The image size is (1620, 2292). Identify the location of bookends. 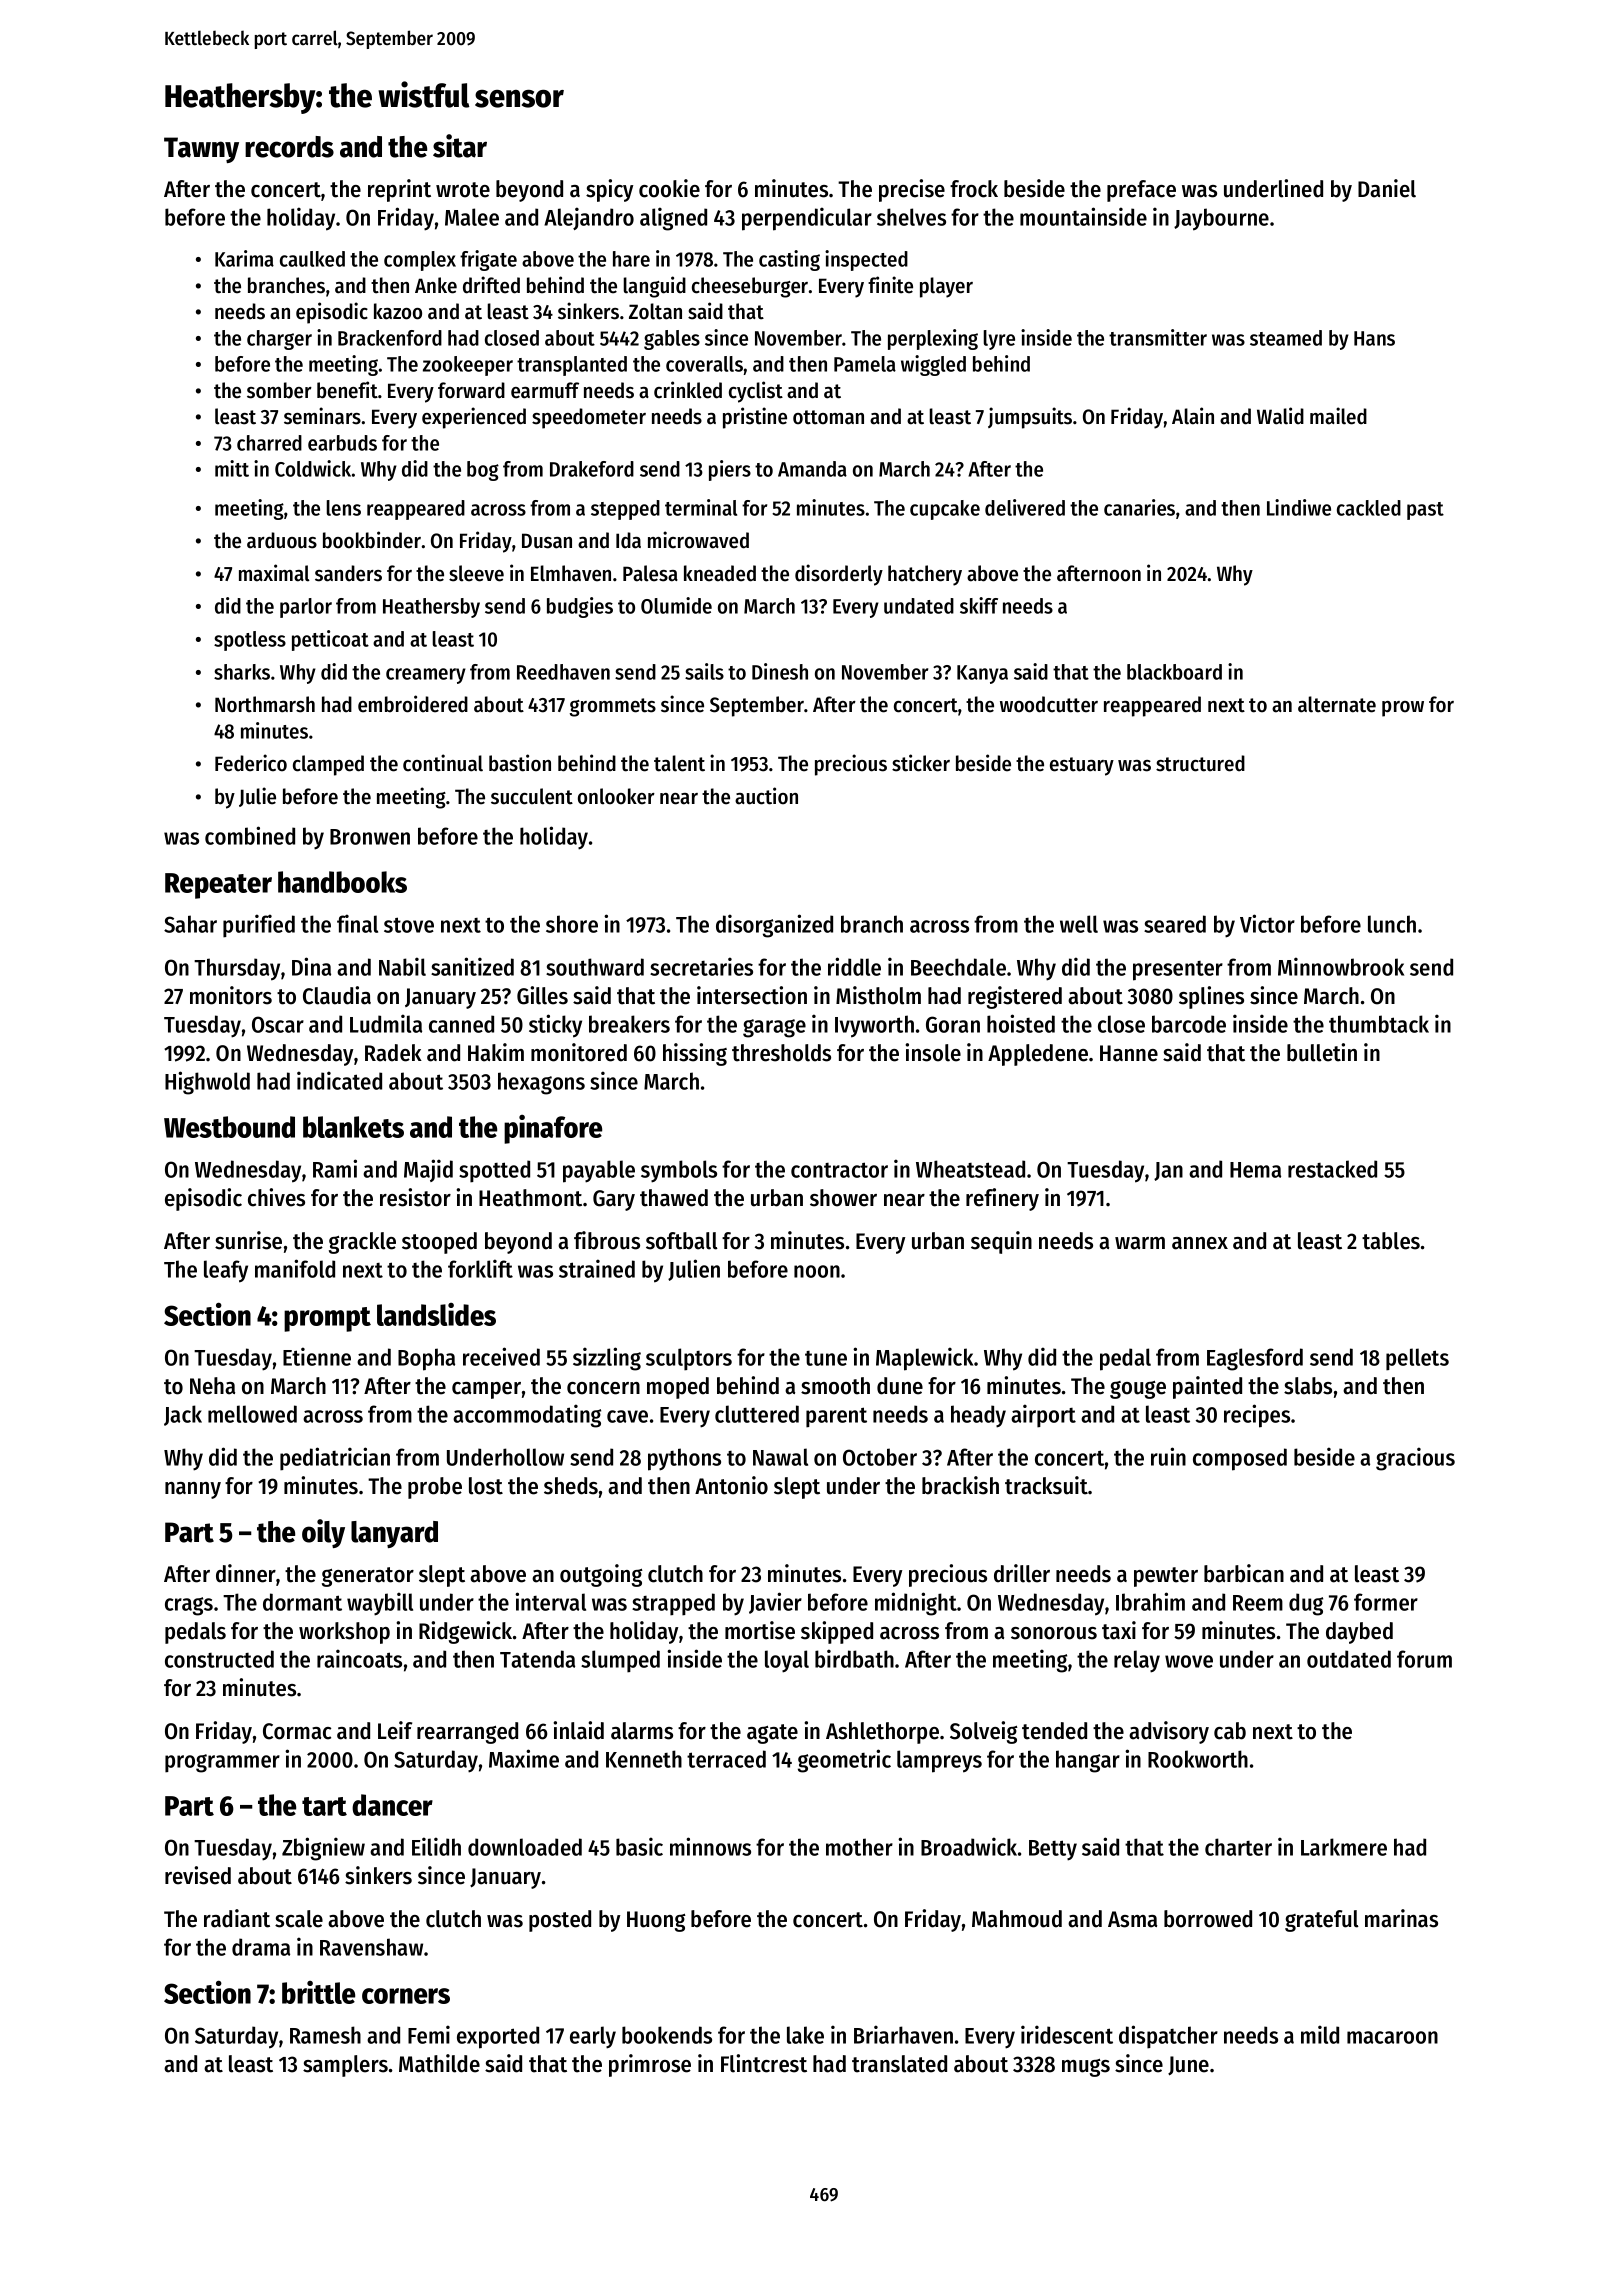
(667, 2035).
